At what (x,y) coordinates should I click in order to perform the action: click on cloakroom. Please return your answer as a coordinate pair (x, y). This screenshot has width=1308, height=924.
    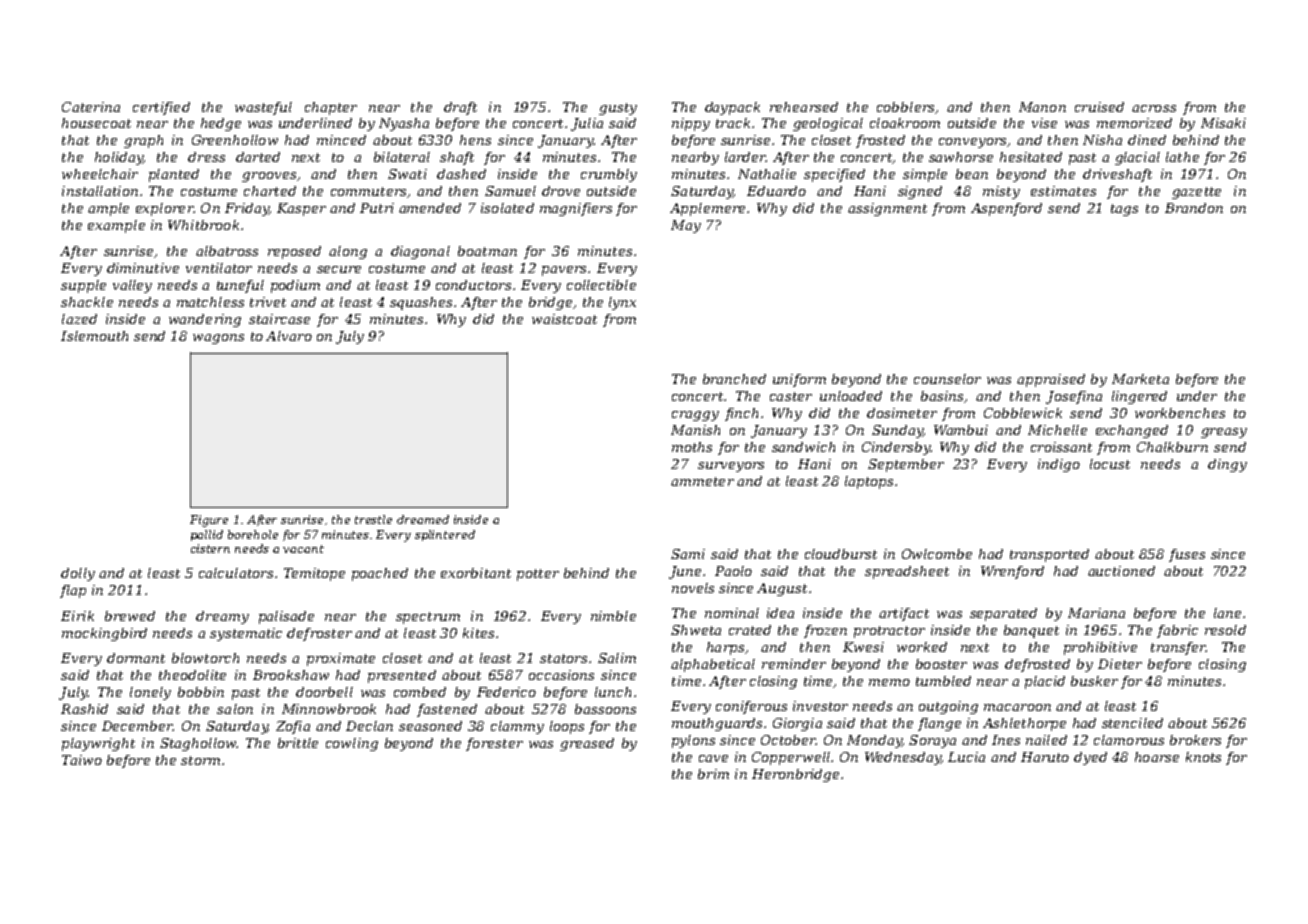
    Looking at the image, I should click on (905, 123).
